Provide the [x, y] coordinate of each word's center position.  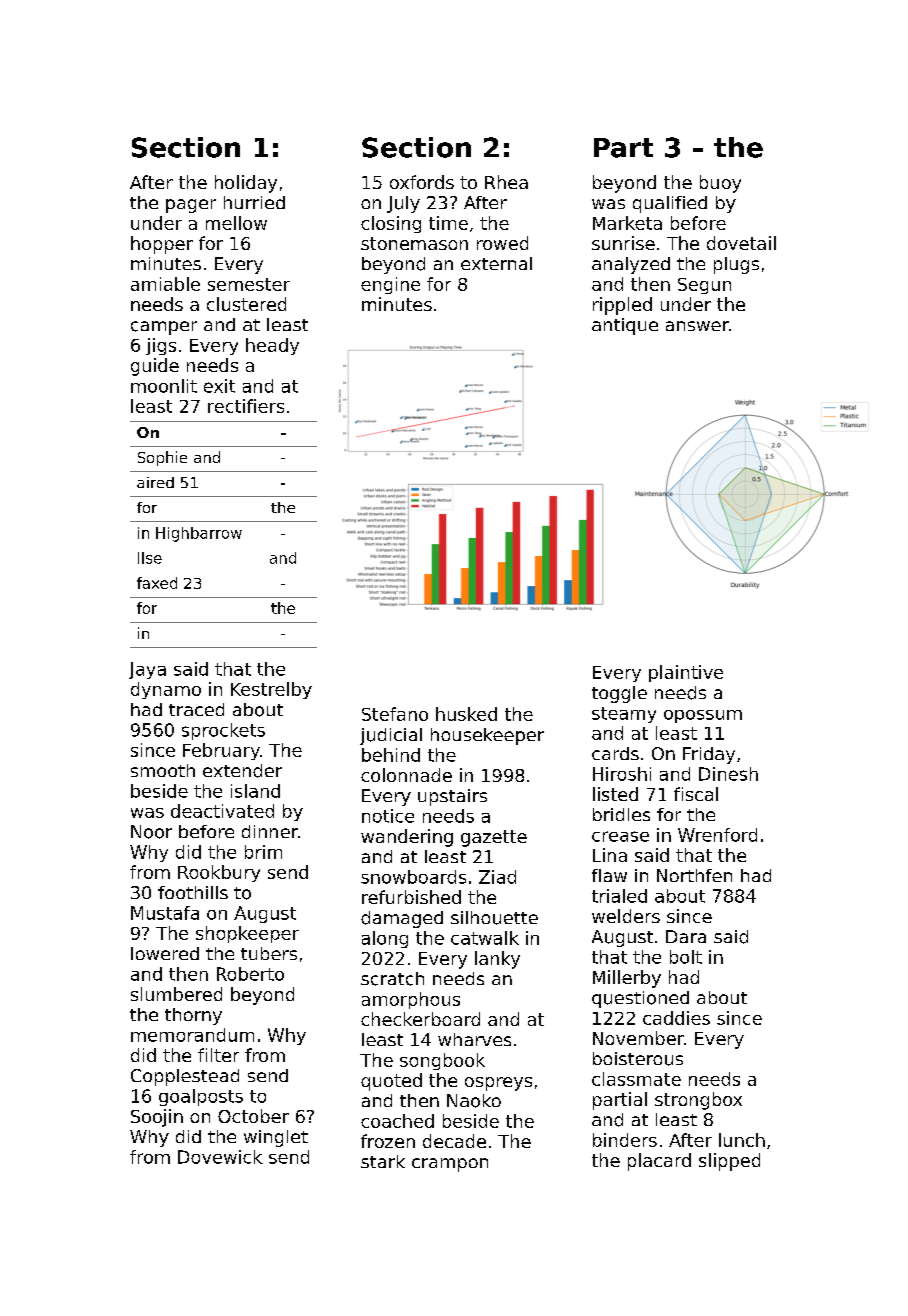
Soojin [157, 1118]
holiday [246, 184]
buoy [720, 184]
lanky [497, 960]
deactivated [222, 811]
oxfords [422, 182]
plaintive [686, 673]
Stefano [395, 714]
